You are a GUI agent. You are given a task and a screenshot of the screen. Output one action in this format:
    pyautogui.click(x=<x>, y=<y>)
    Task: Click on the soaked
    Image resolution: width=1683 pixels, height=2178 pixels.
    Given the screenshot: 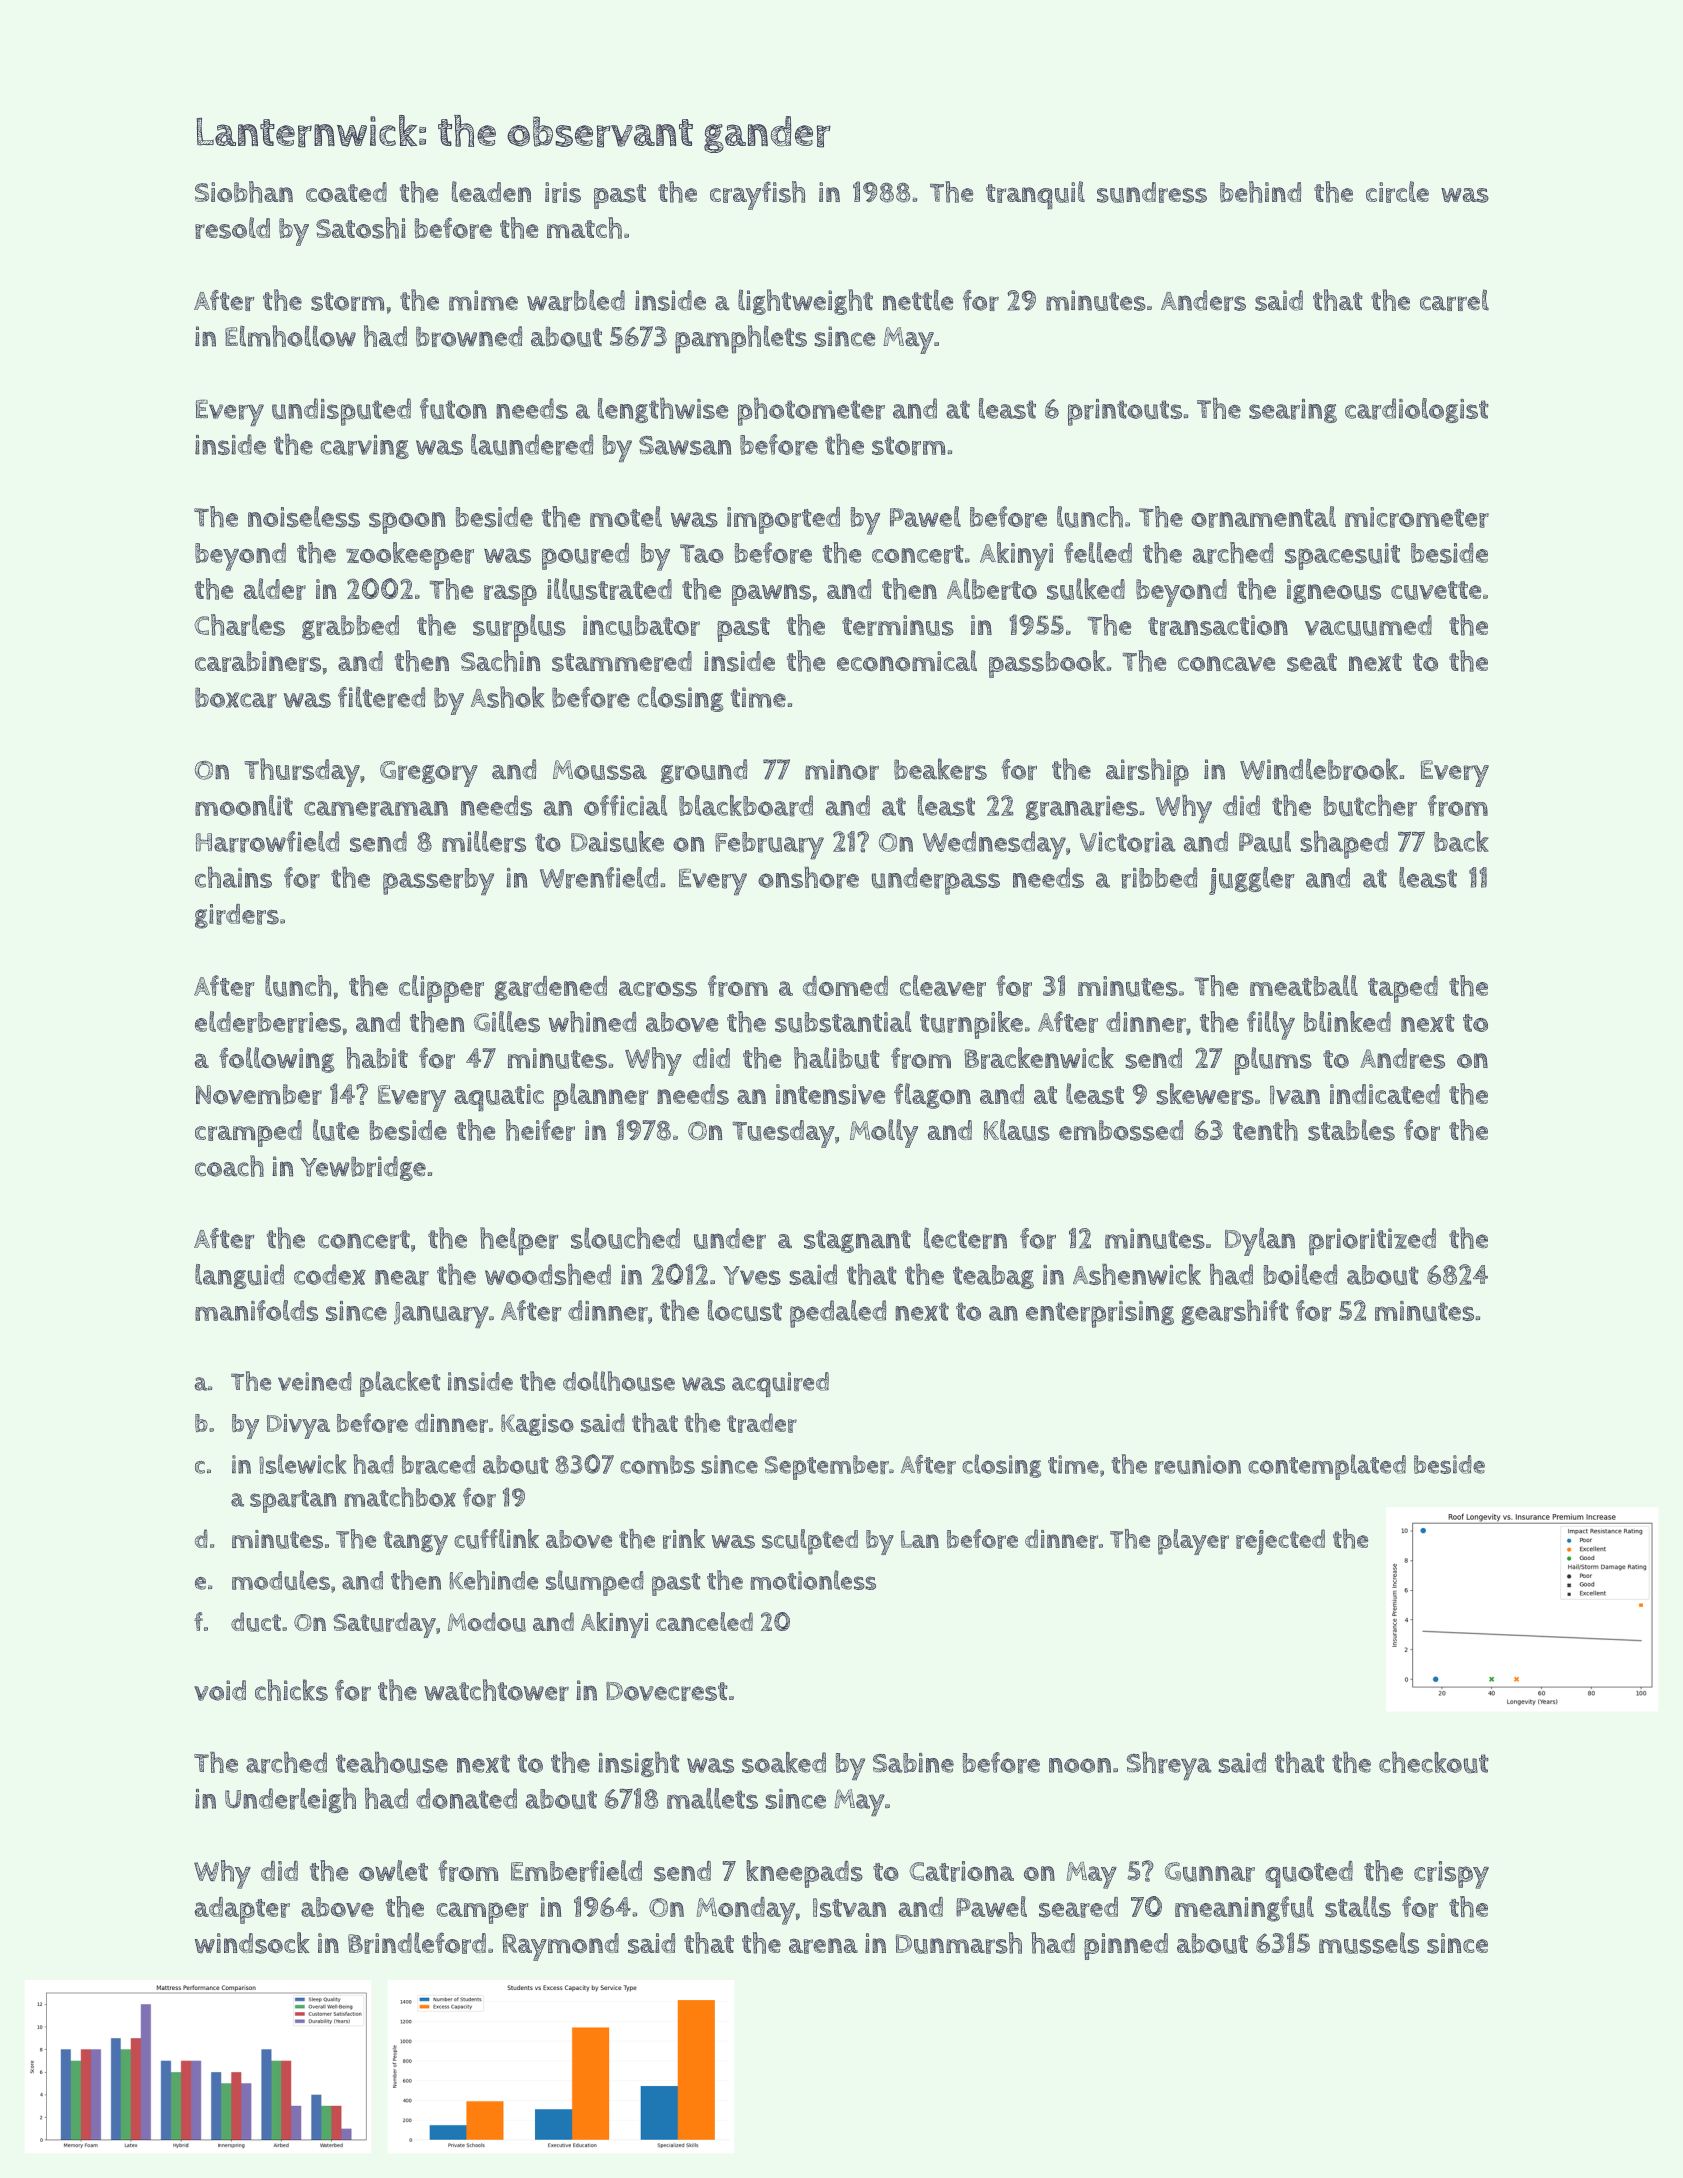 What is the action you would take?
    pyautogui.click(x=784, y=1762)
